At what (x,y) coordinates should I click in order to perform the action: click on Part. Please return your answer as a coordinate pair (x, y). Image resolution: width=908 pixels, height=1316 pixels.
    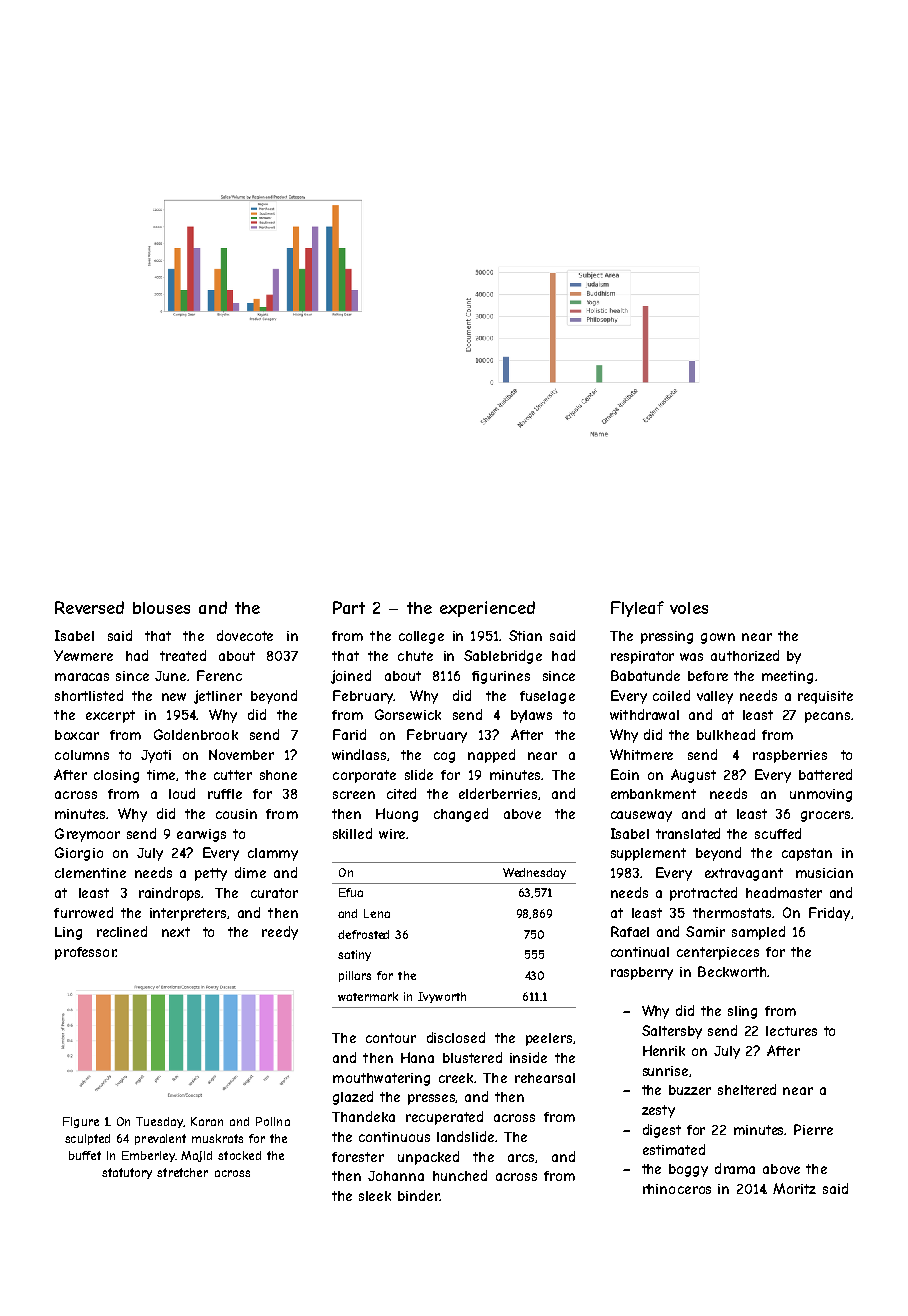
    Looking at the image, I should click on (349, 607).
